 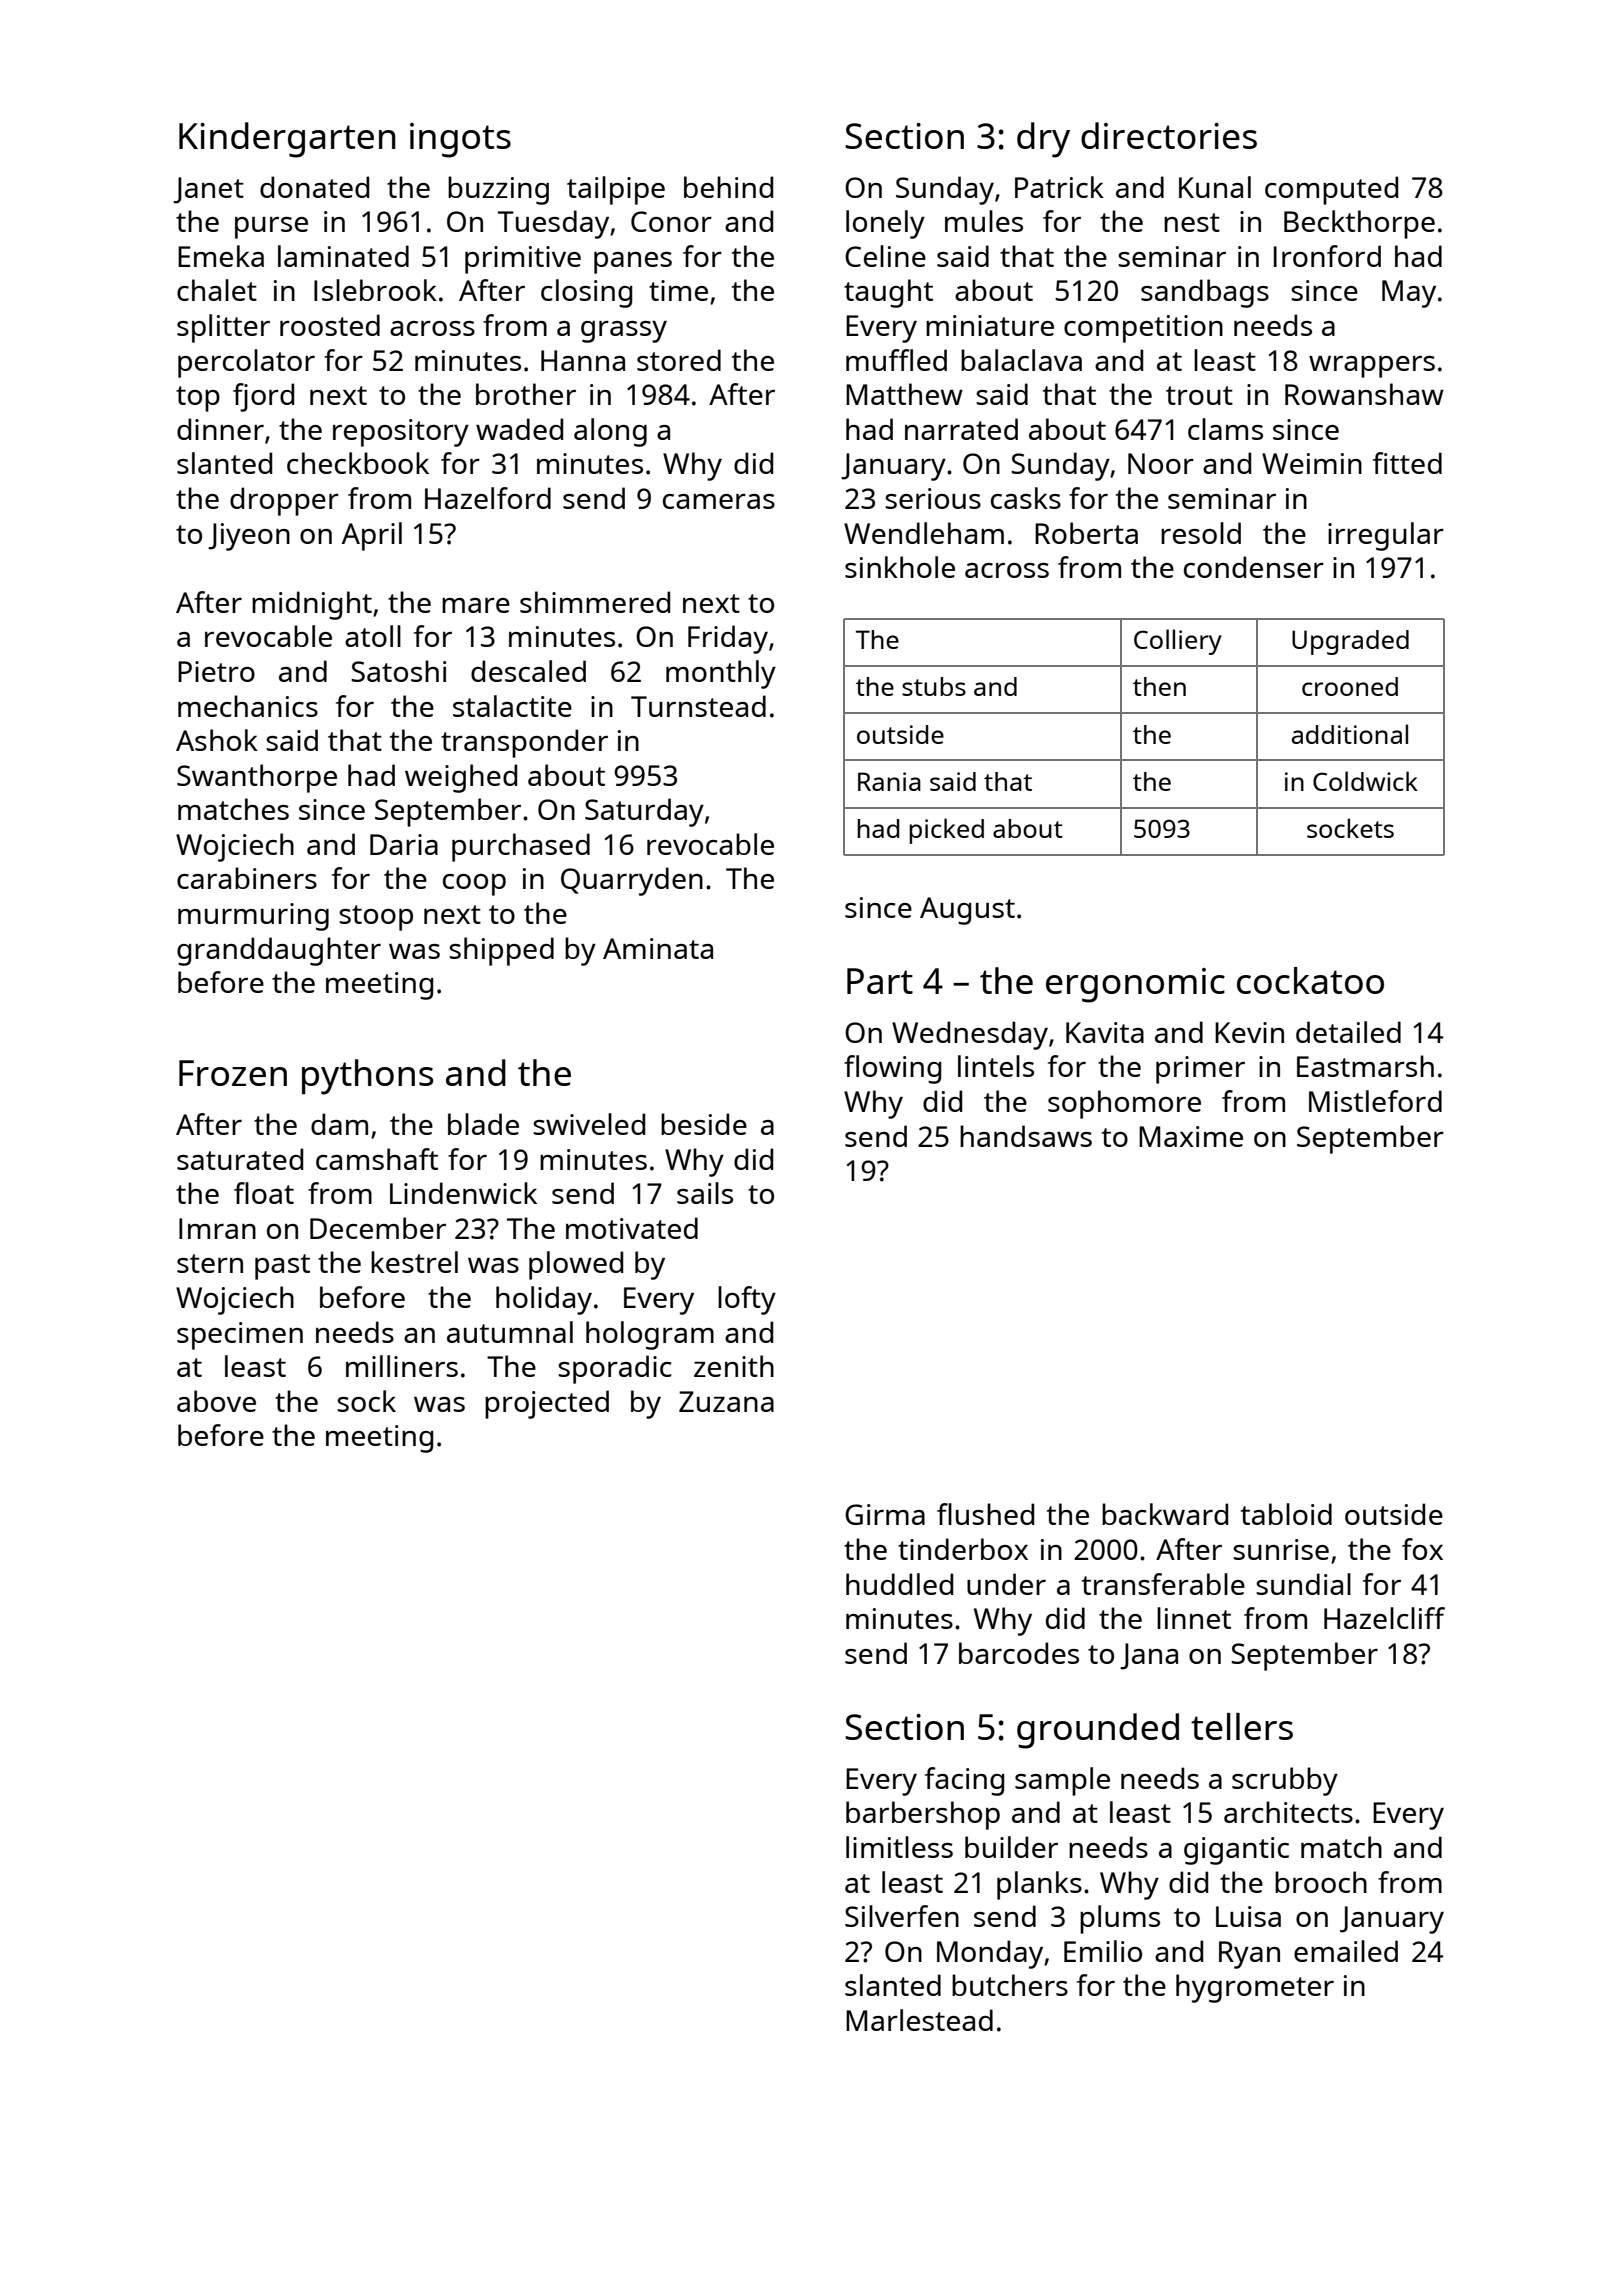 What do you see at coordinates (924, 533) in the screenshot?
I see `Wendleham` at bounding box center [924, 533].
